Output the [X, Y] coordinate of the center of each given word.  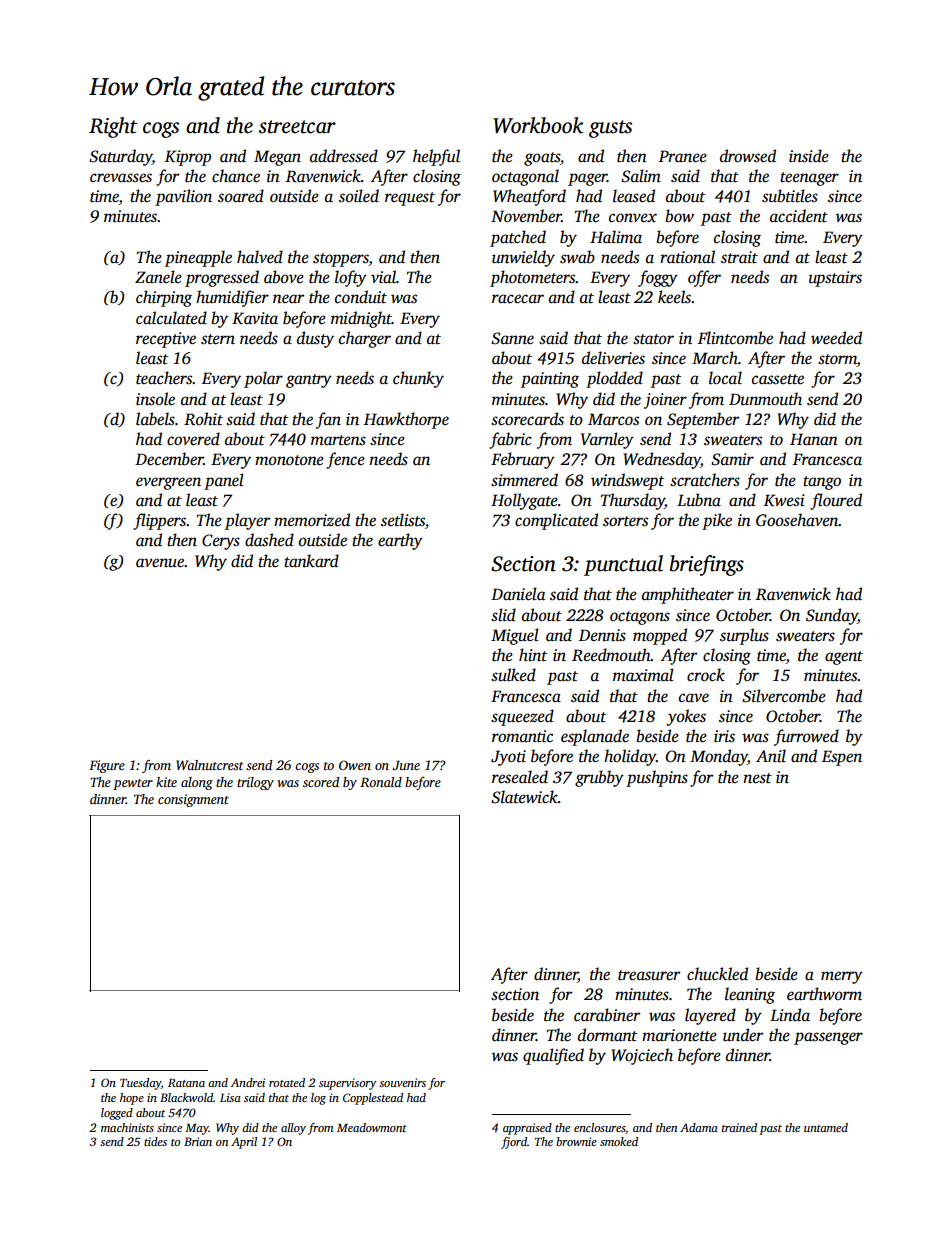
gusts [610, 129]
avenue [160, 563]
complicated [556, 521]
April [244, 1143]
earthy [400, 541]
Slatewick [524, 797]
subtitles [790, 196]
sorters [625, 521]
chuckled [717, 974]
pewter [133, 784]
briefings [707, 565]
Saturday [120, 157]
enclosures [599, 1127]
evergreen [168, 483]
